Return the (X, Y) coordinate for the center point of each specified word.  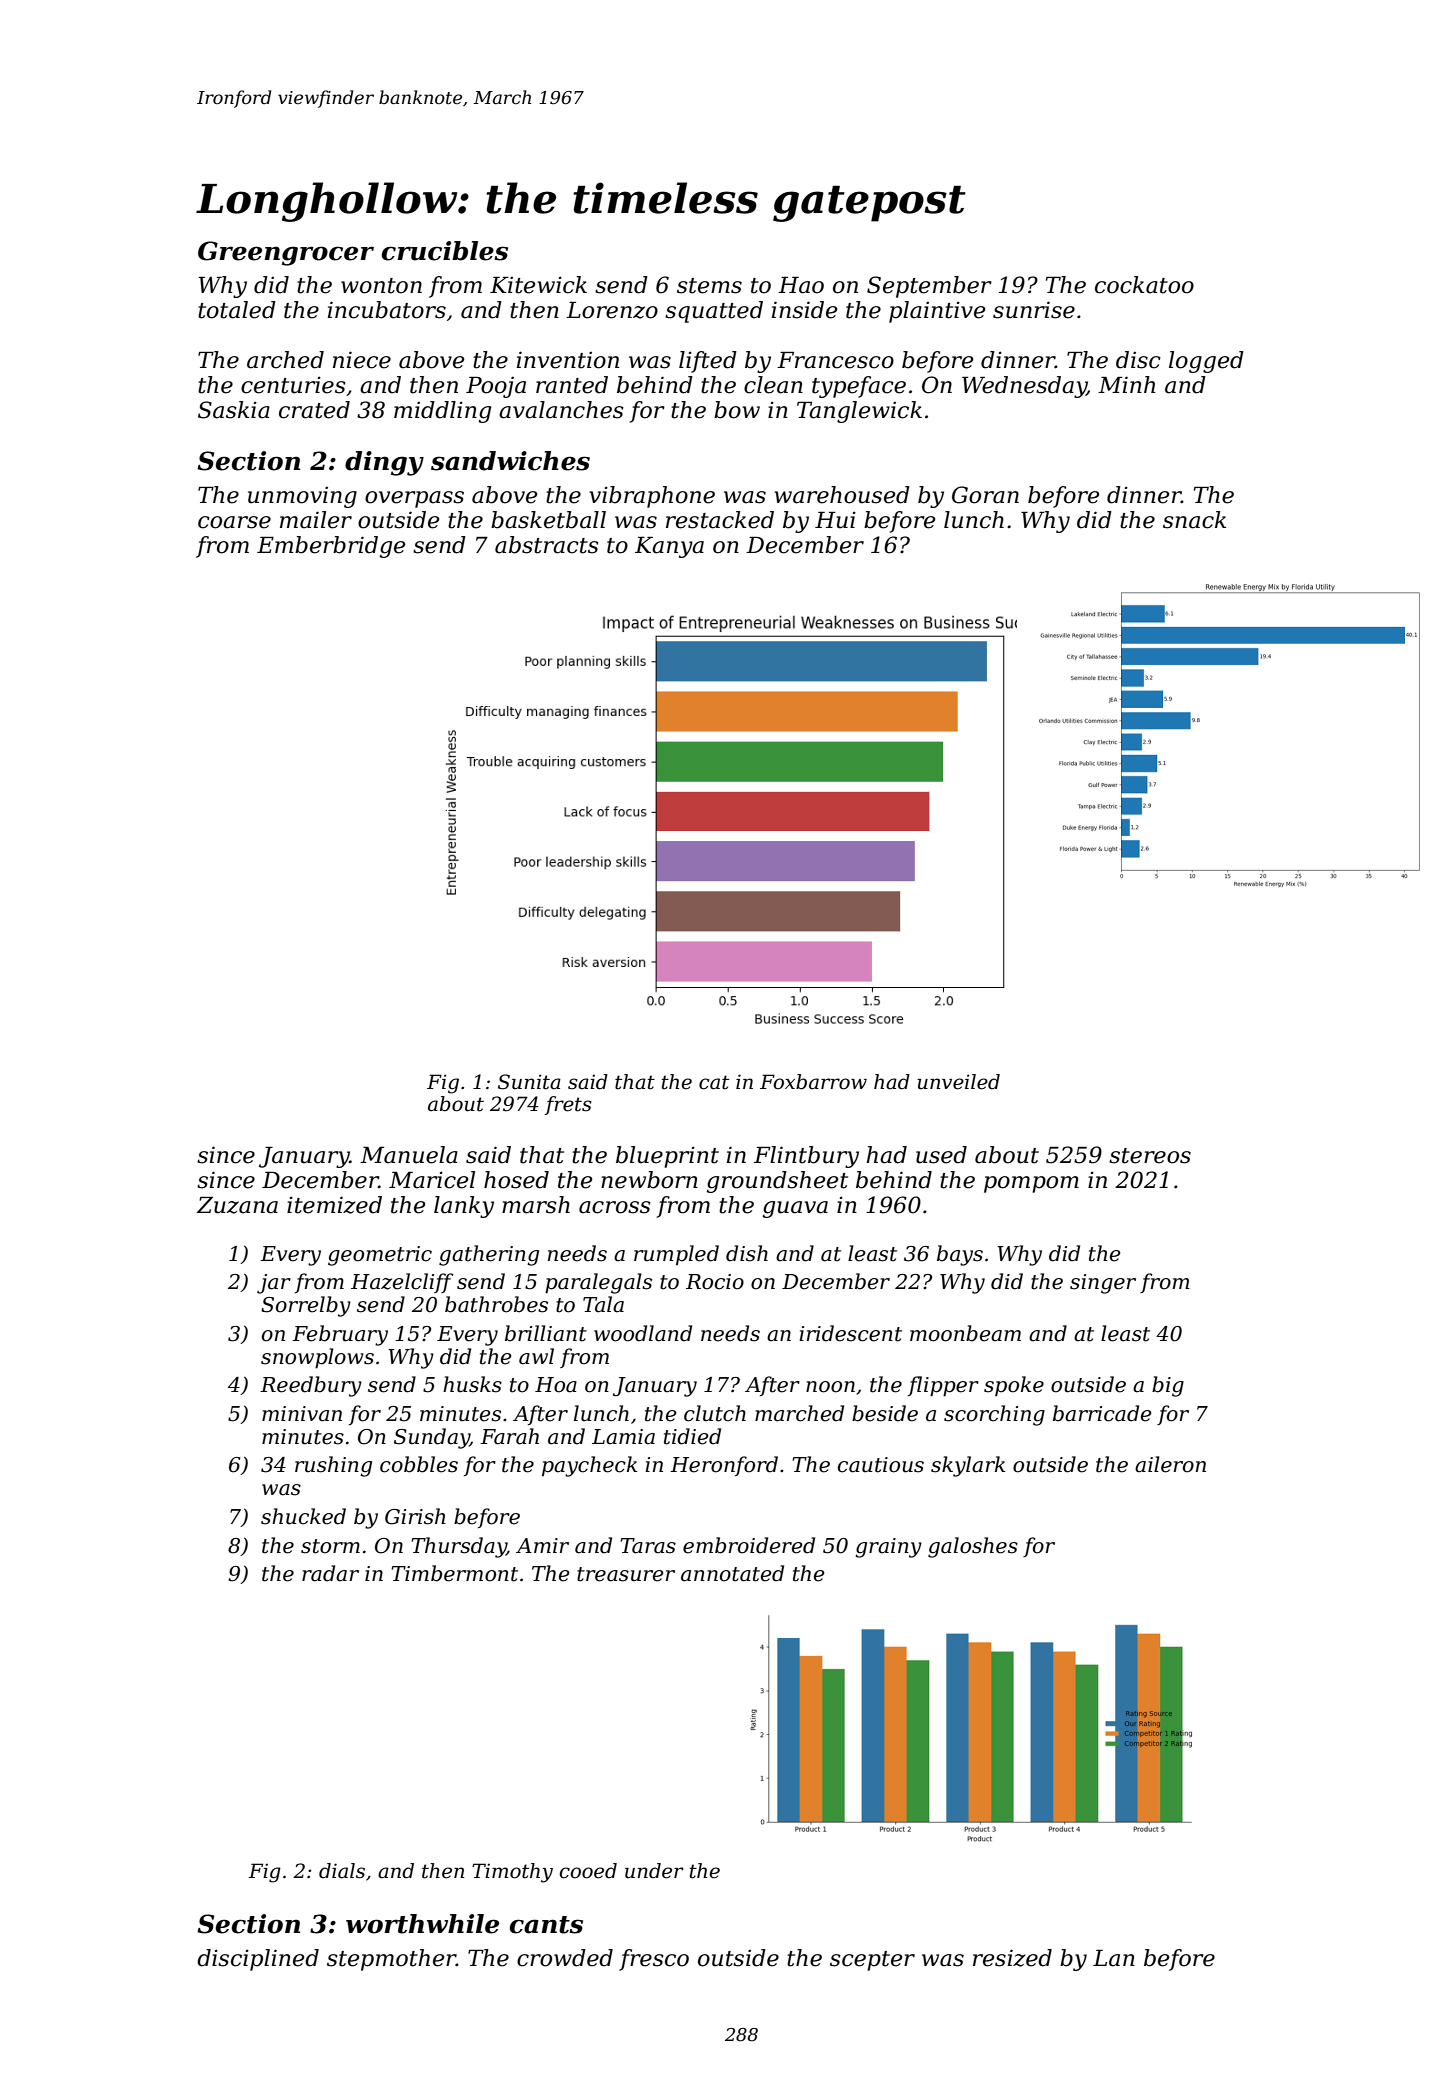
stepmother (391, 1960)
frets (568, 1105)
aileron (1170, 1464)
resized (1012, 1958)
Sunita (529, 1082)
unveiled (958, 1082)
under (654, 1871)
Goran (985, 495)
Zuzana (237, 1205)
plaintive (937, 312)
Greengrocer (286, 253)
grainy (888, 1548)
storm (330, 1546)
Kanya (669, 547)
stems (709, 286)
